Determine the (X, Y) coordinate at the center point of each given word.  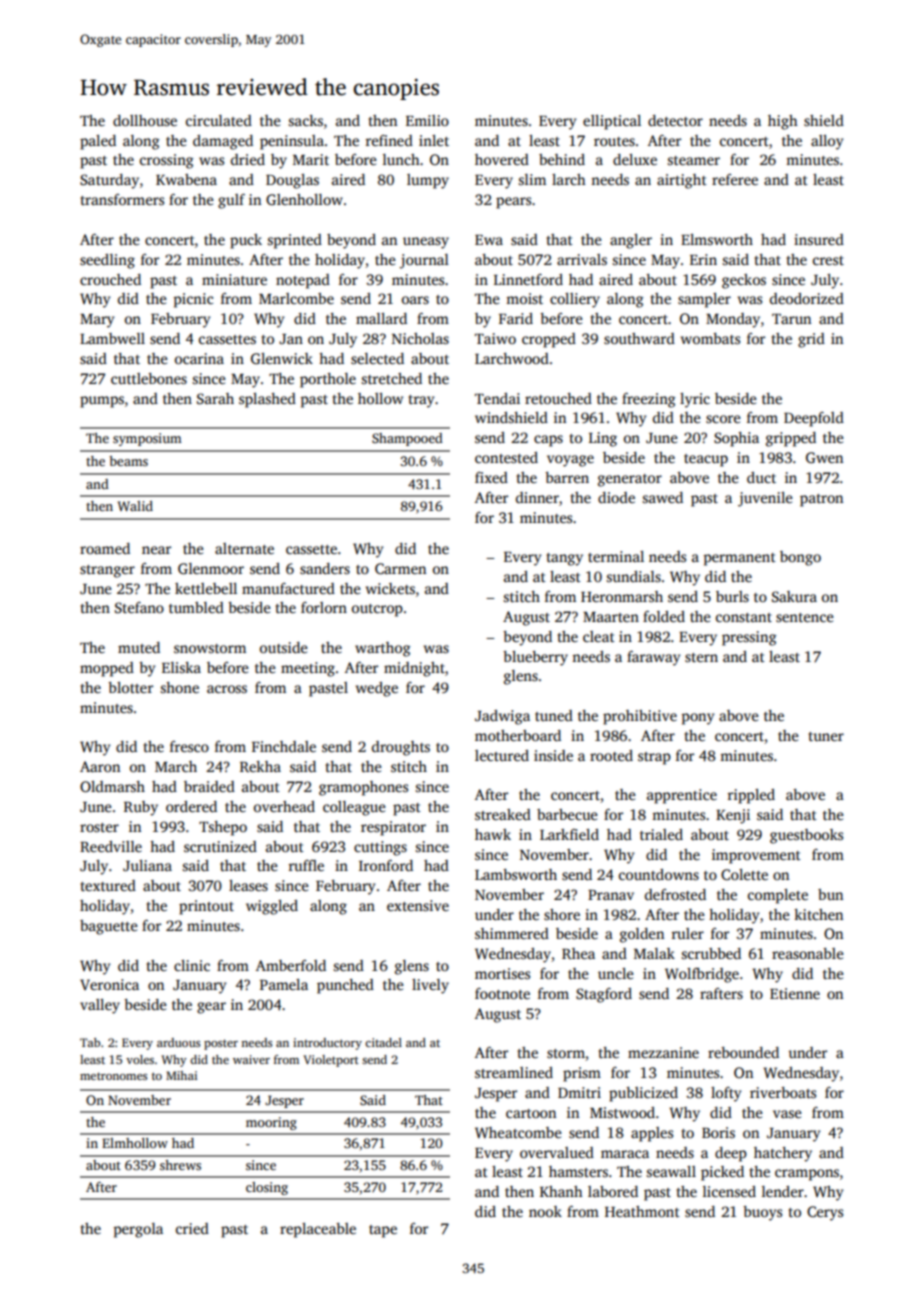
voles (140, 1059)
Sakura (794, 596)
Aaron (100, 766)
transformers (122, 199)
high (783, 122)
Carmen (400, 568)
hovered (502, 159)
